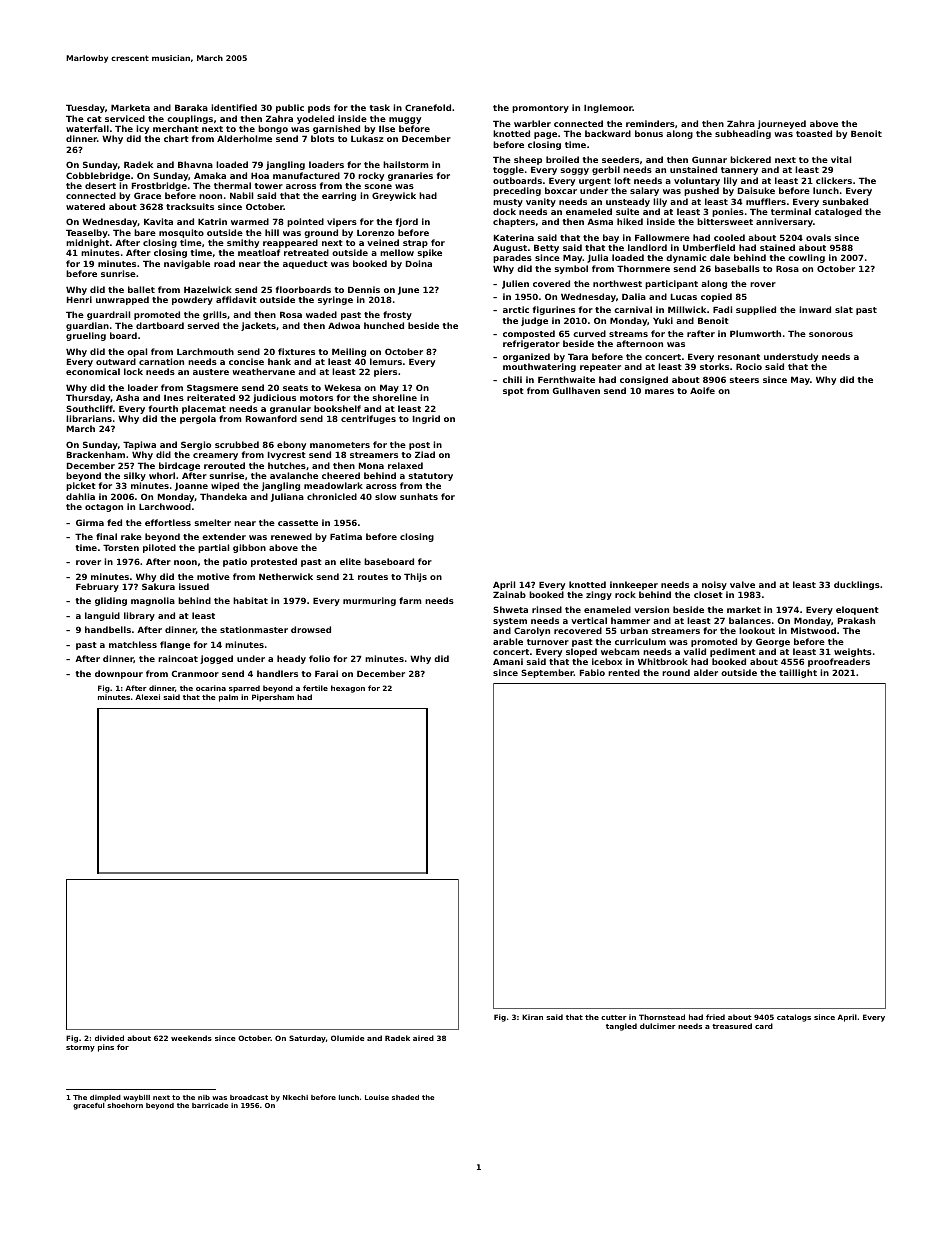 The height and width of the page is (1233, 952). Describe the element at coordinates (841, 159) in the page. I see `vital` at that location.
